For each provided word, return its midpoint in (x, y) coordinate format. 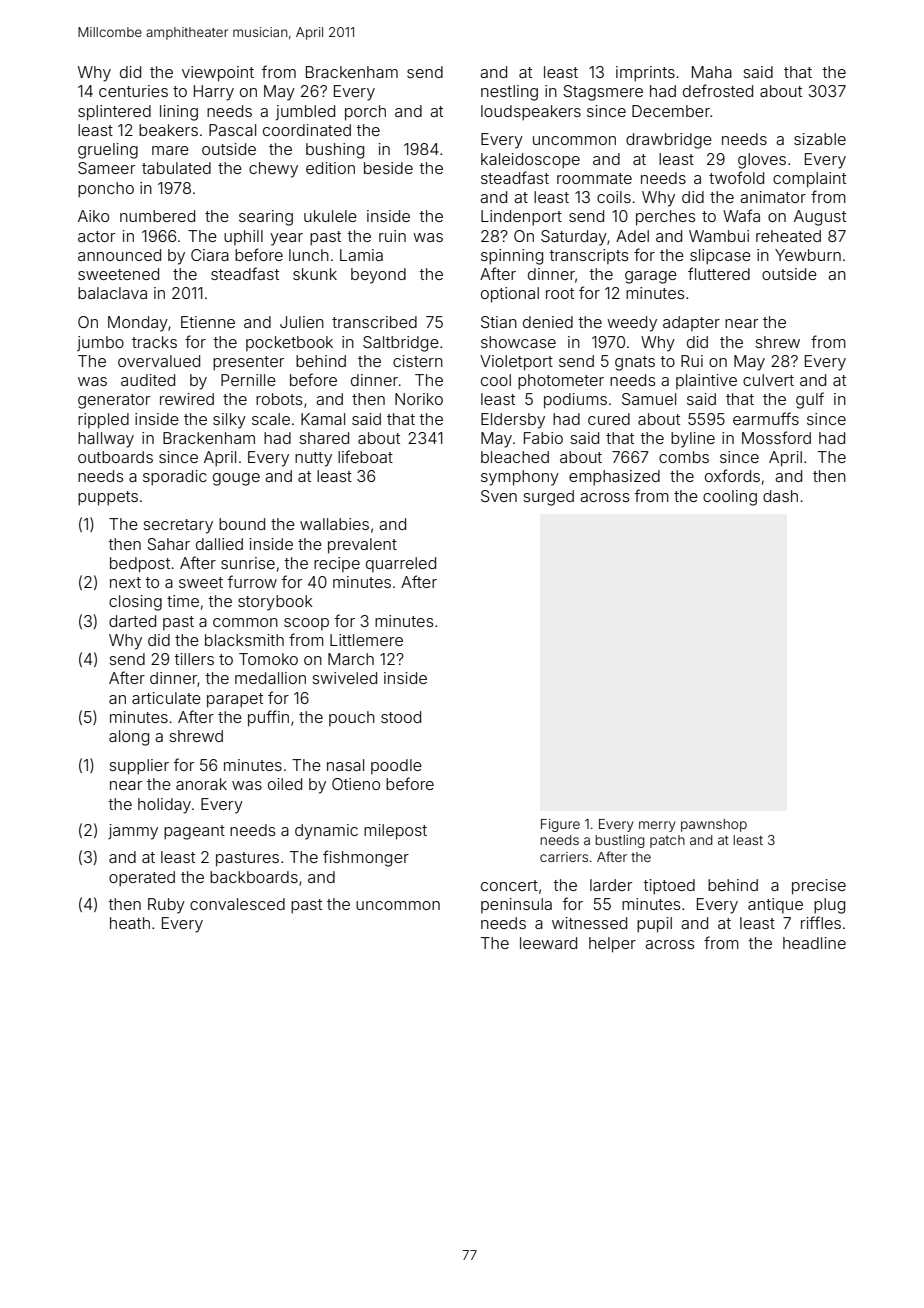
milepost (395, 832)
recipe (337, 564)
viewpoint (218, 74)
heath (130, 923)
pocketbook (289, 343)
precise (819, 887)
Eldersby (513, 421)
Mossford (776, 437)
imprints (645, 74)
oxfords (732, 475)
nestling (509, 93)
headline (814, 943)
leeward (548, 943)
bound (242, 524)
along (129, 738)
